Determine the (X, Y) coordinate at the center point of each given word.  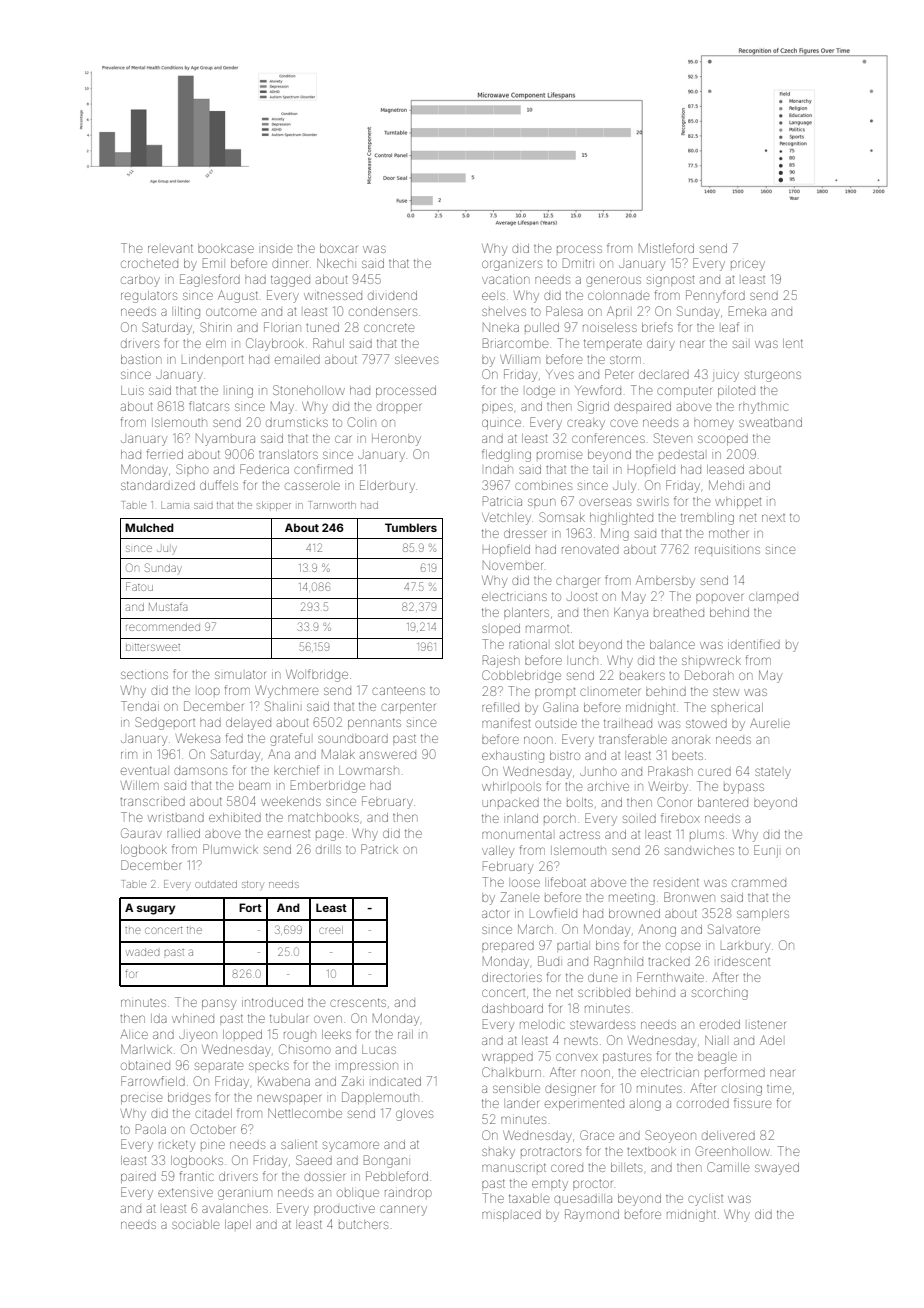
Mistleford (666, 248)
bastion (141, 359)
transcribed (152, 802)
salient (299, 1144)
